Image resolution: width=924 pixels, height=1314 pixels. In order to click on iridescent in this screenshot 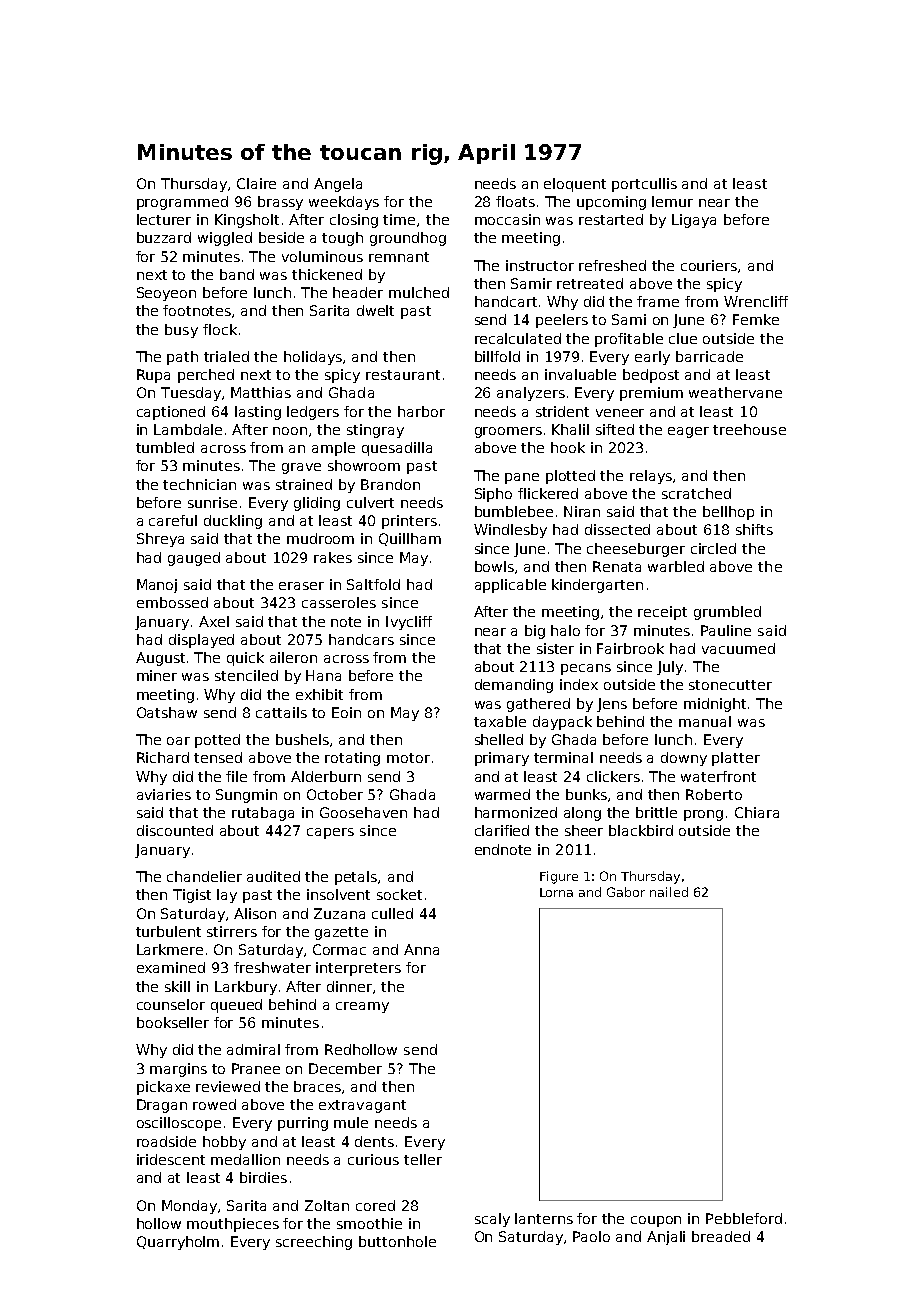, I will do `click(171, 1159)`.
